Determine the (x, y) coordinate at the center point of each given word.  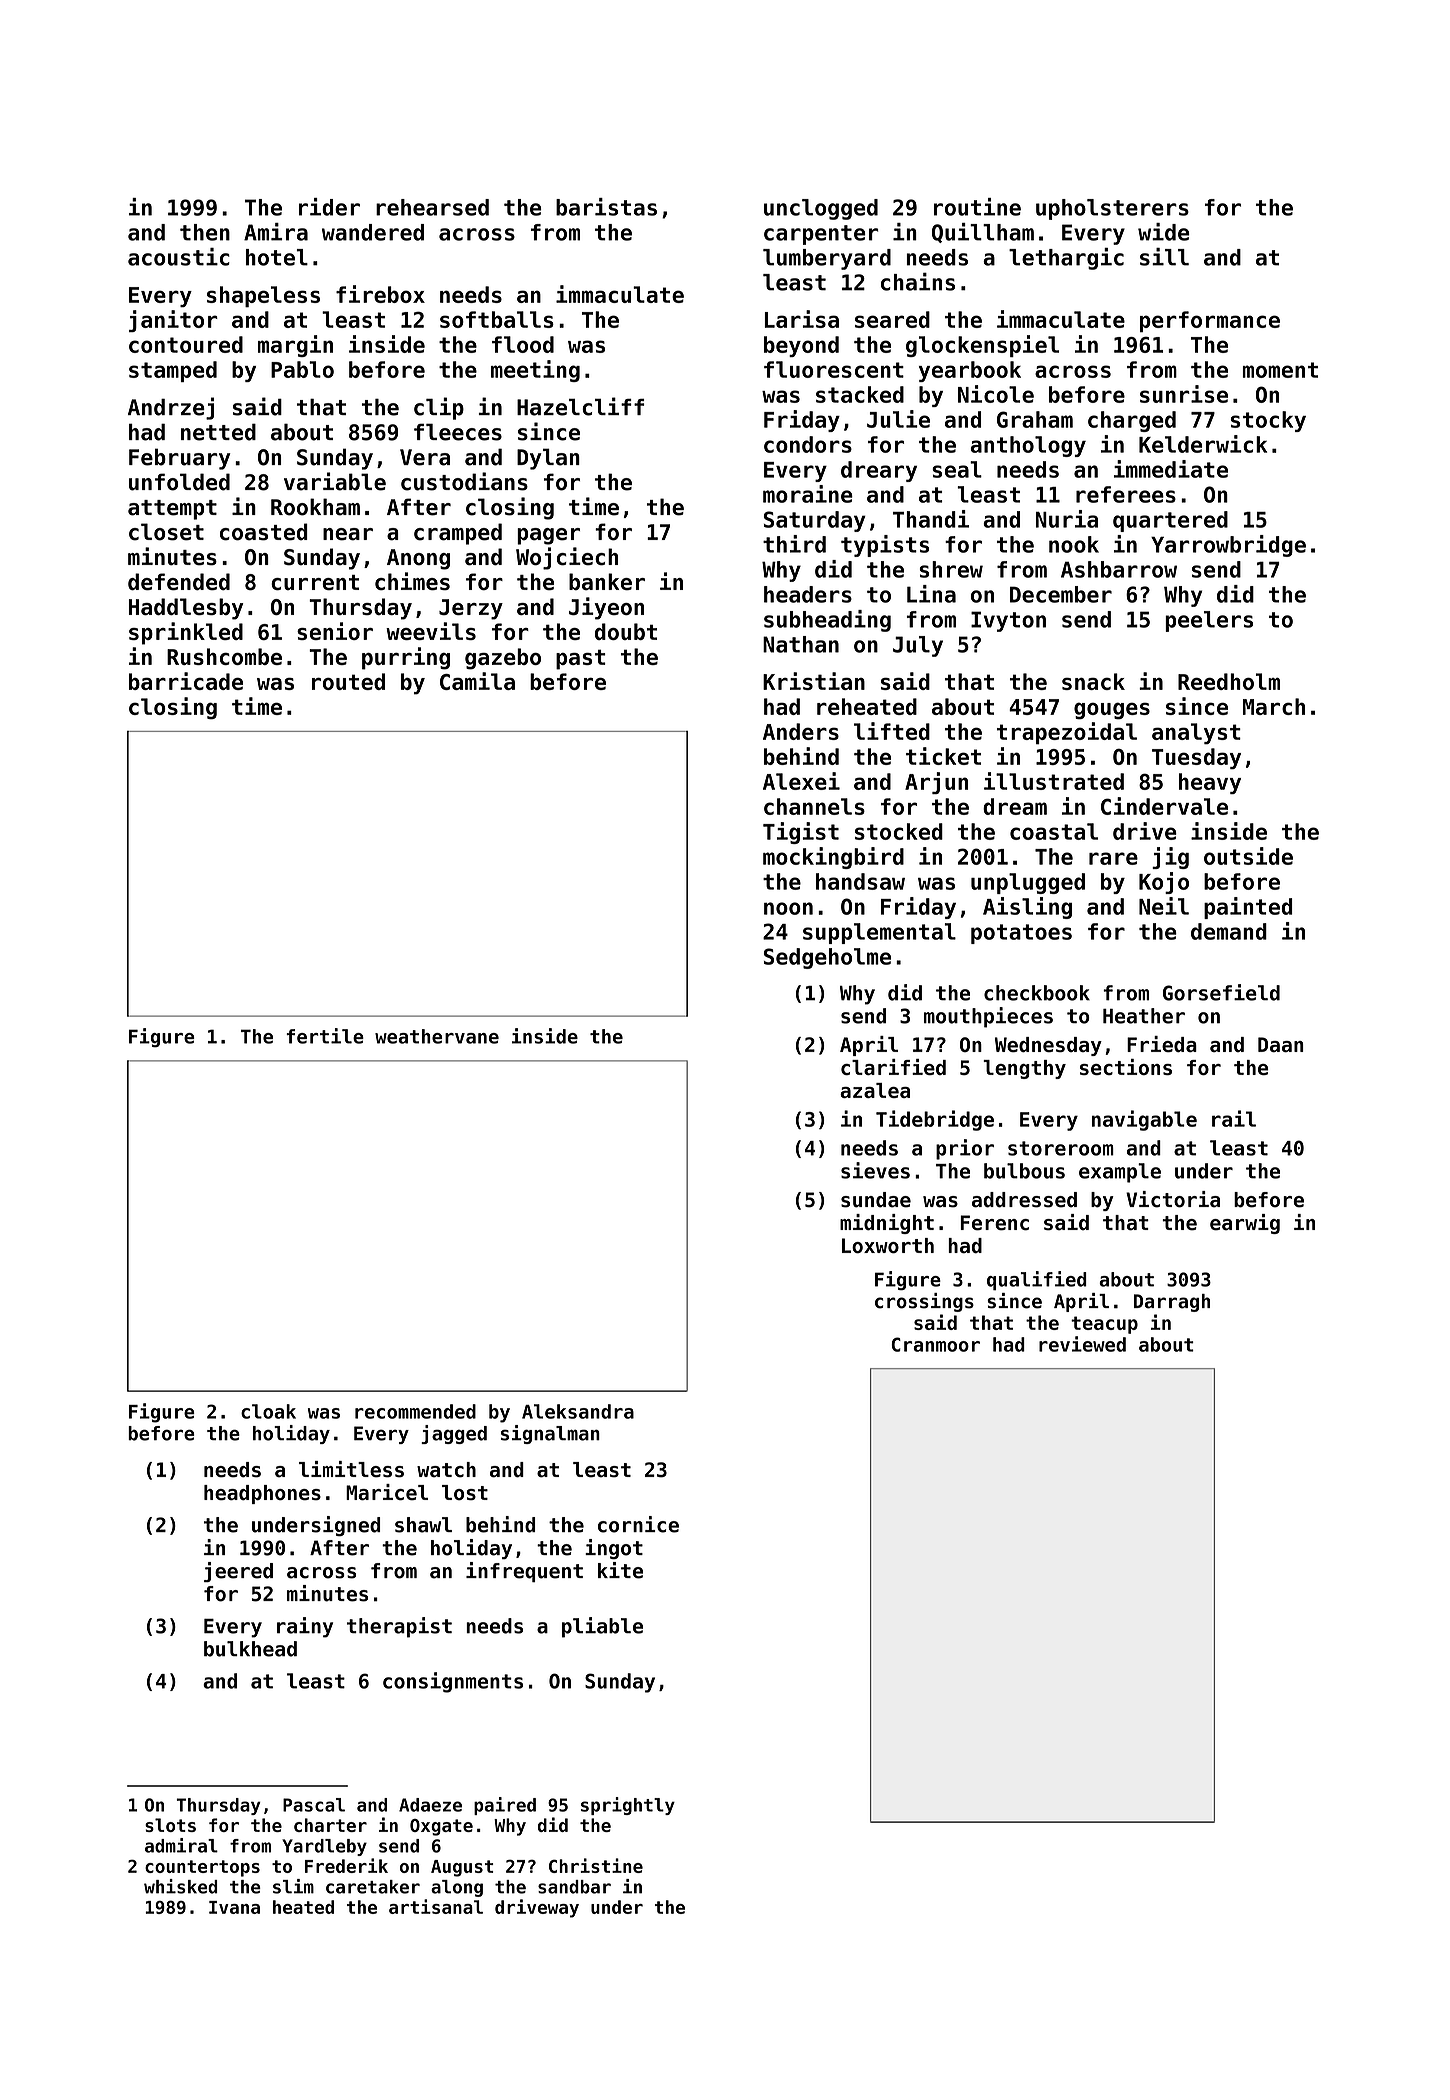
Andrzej (171, 408)
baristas (606, 207)
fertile (325, 1036)
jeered (238, 1572)
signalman (550, 1434)
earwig (1245, 1224)
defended (179, 582)
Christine (596, 1865)
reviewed (1082, 1344)
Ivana (234, 1907)
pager (548, 536)
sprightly (628, 1806)
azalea (875, 1090)
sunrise (1184, 394)
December (1061, 594)
